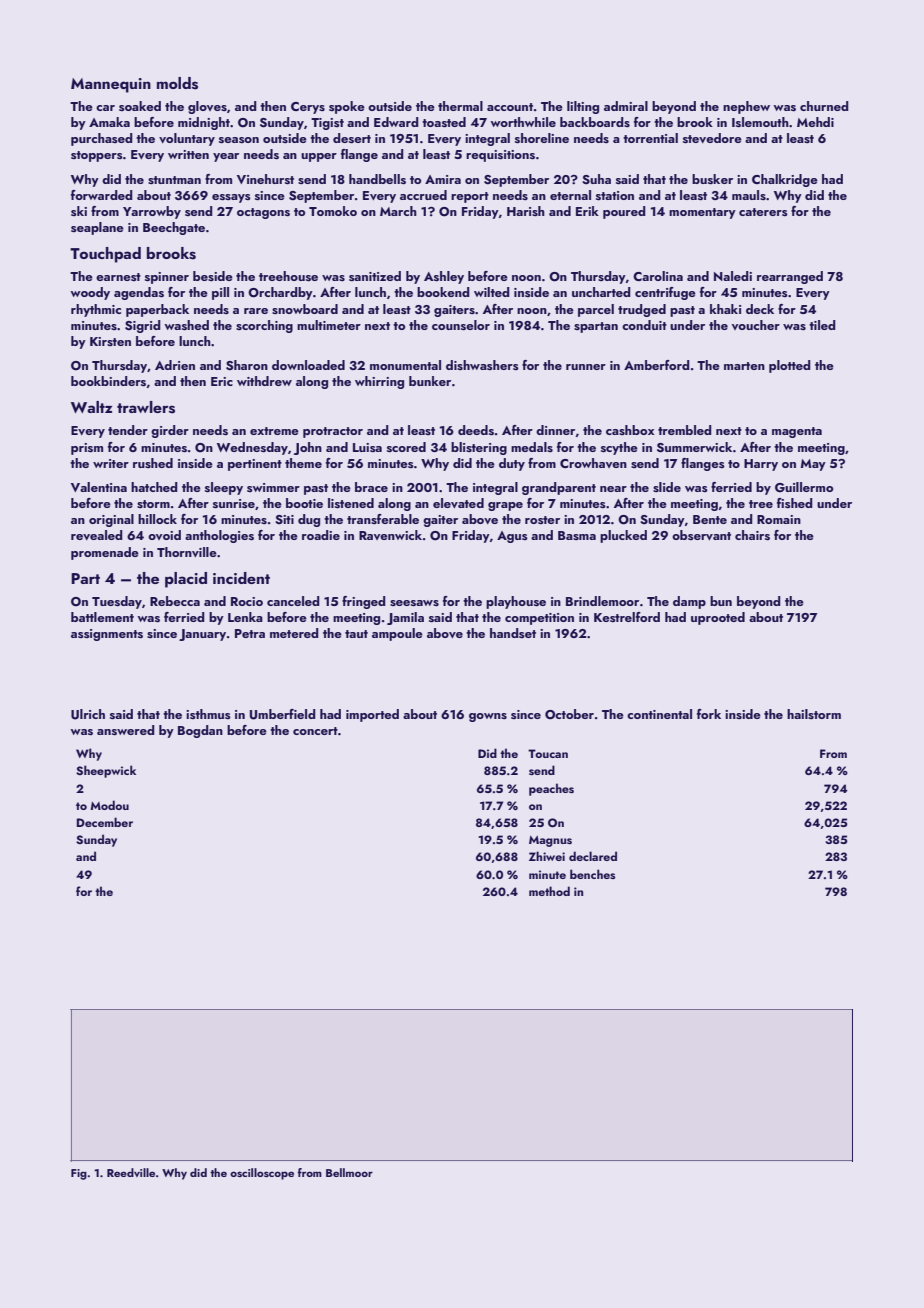 This screenshot has height=1308, width=924. Describe the element at coordinates (265, 179) in the screenshot. I see `Vinehurst` at that location.
